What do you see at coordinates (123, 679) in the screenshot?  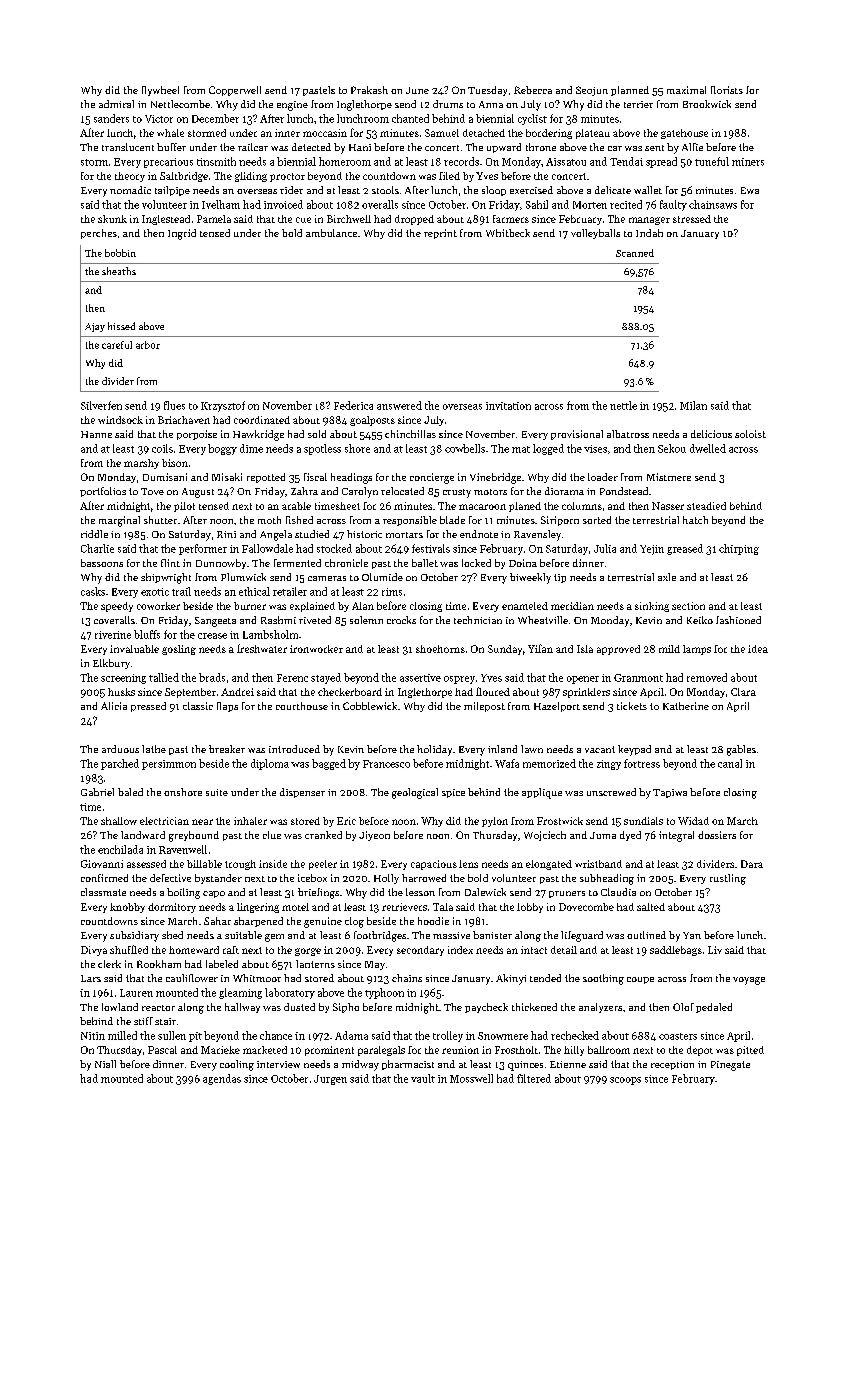 I see `screening` at bounding box center [123, 679].
